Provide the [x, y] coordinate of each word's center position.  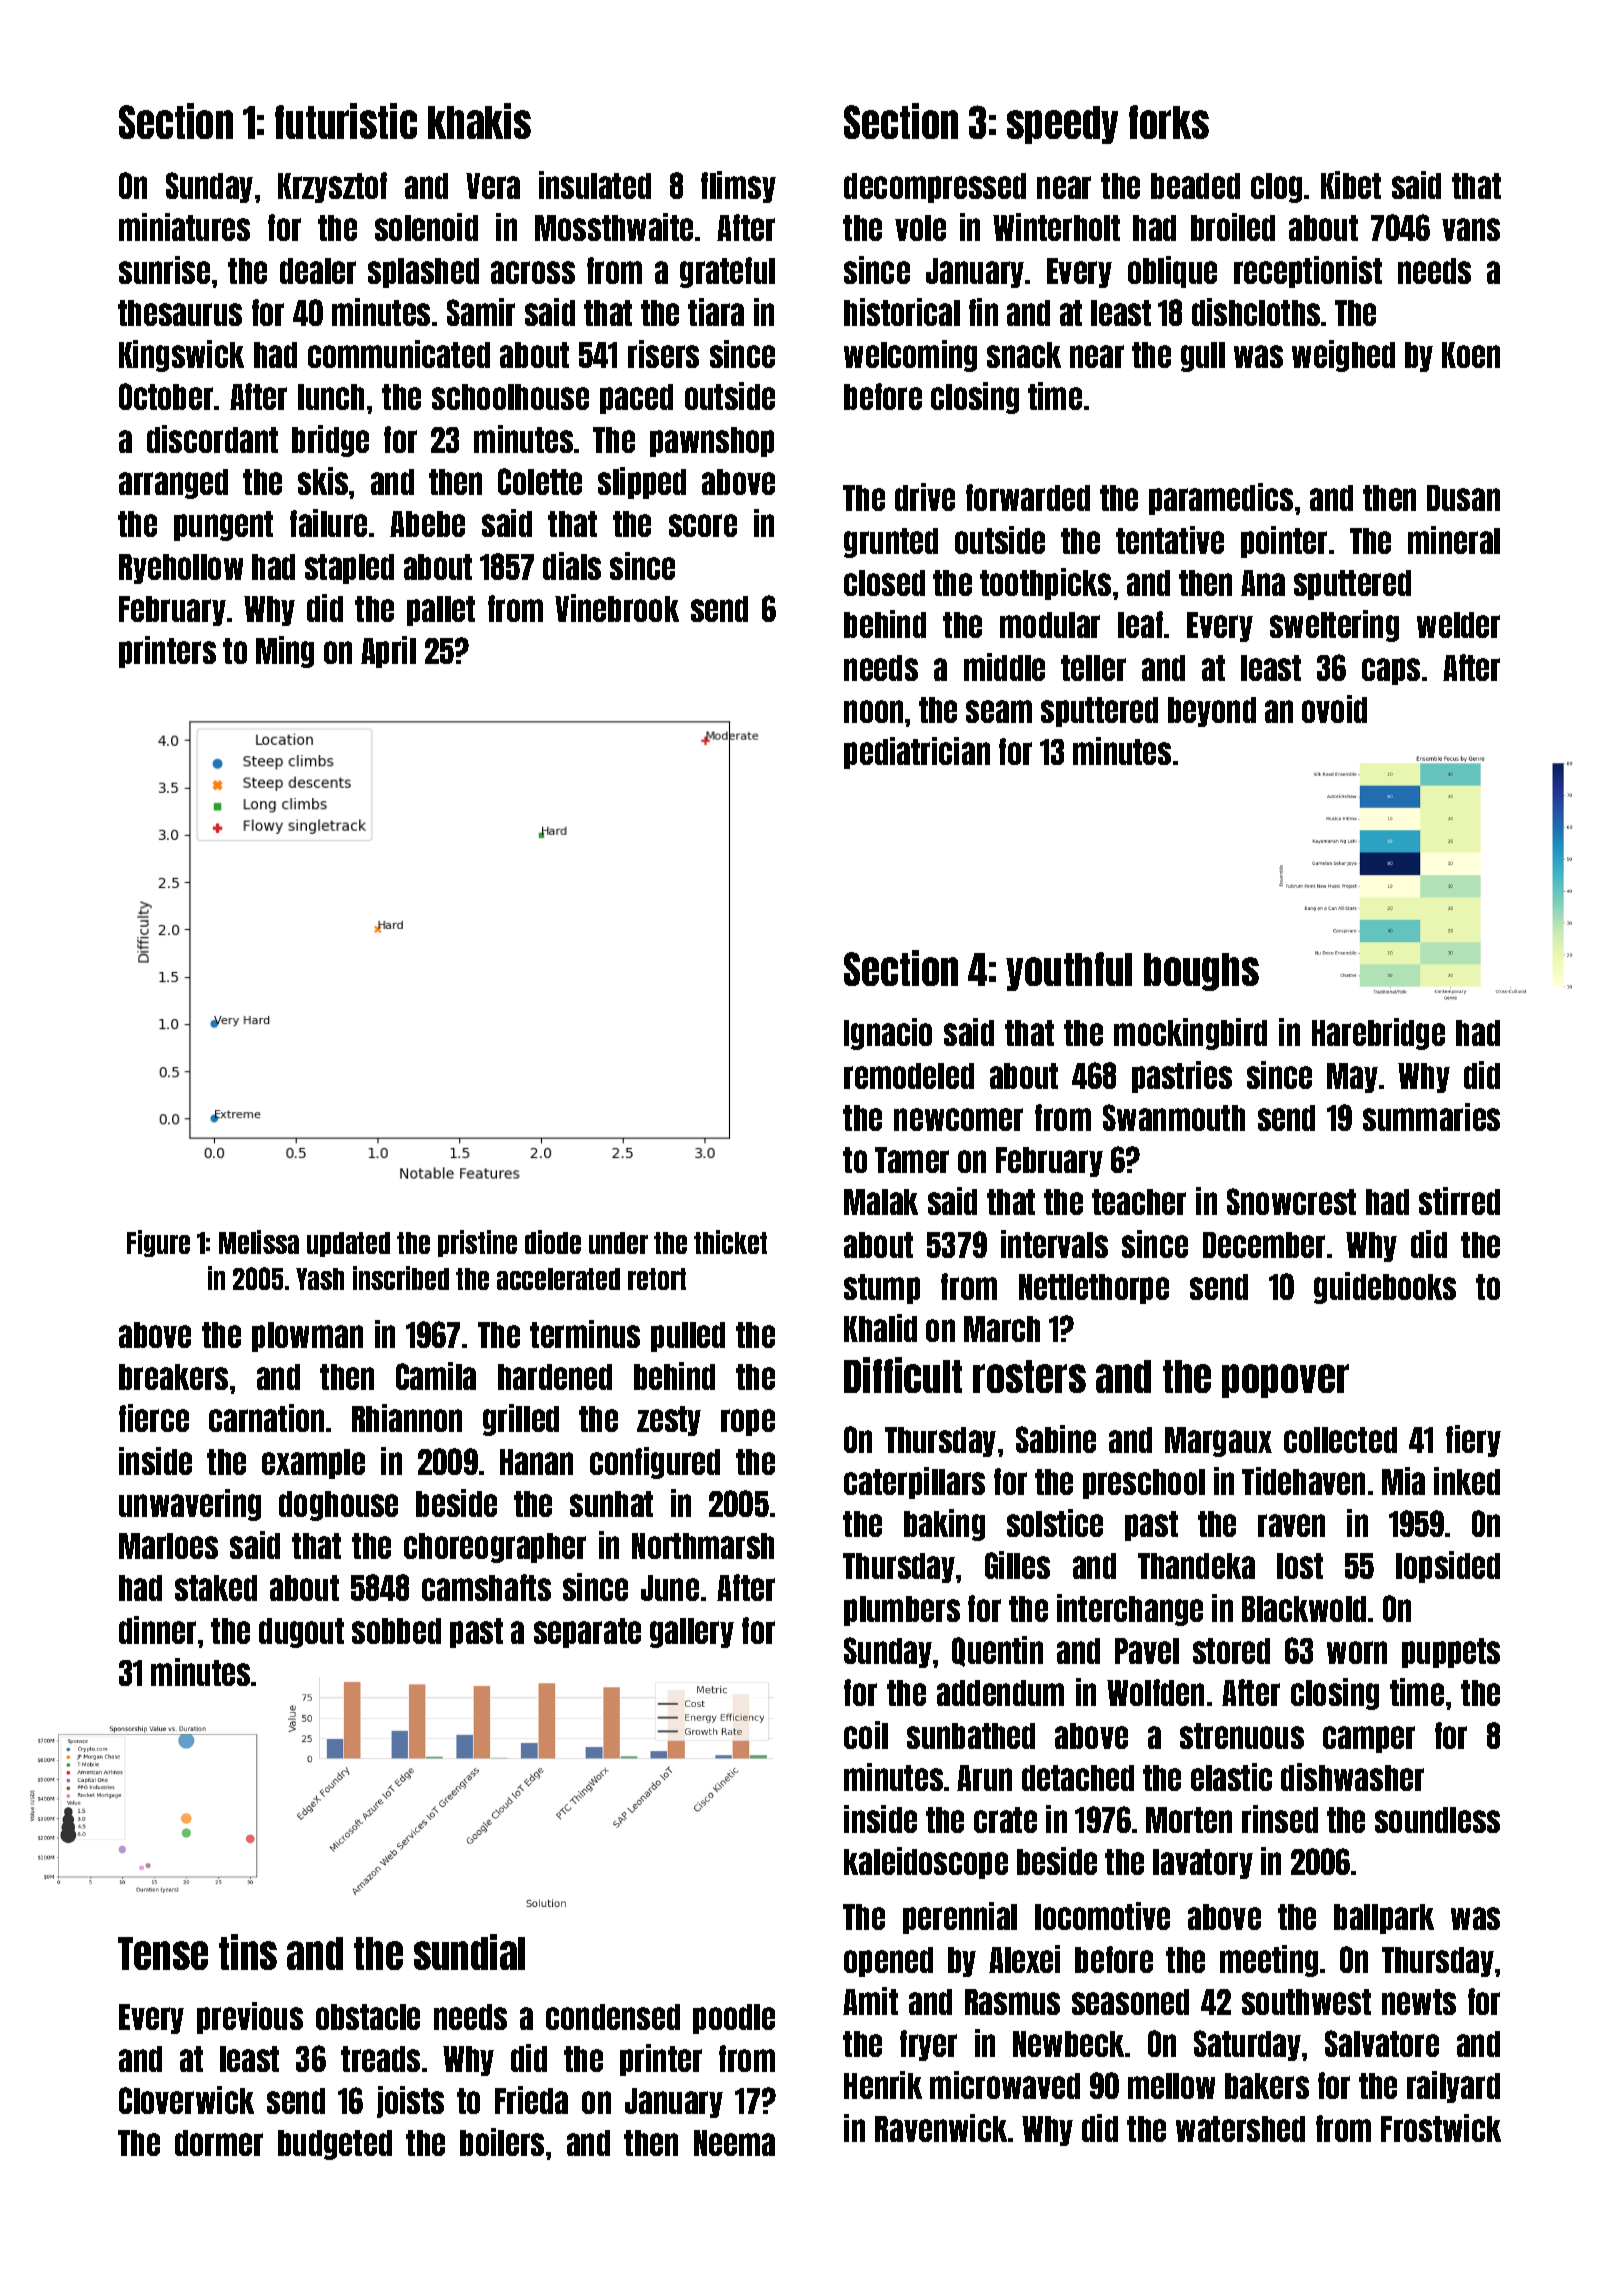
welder [1458, 625]
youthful [1069, 971]
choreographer [495, 1548]
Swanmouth [1174, 1117]
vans [1471, 229]
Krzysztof [332, 187]
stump [882, 1289]
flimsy [738, 187]
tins [248, 1952]
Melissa [259, 1242]
